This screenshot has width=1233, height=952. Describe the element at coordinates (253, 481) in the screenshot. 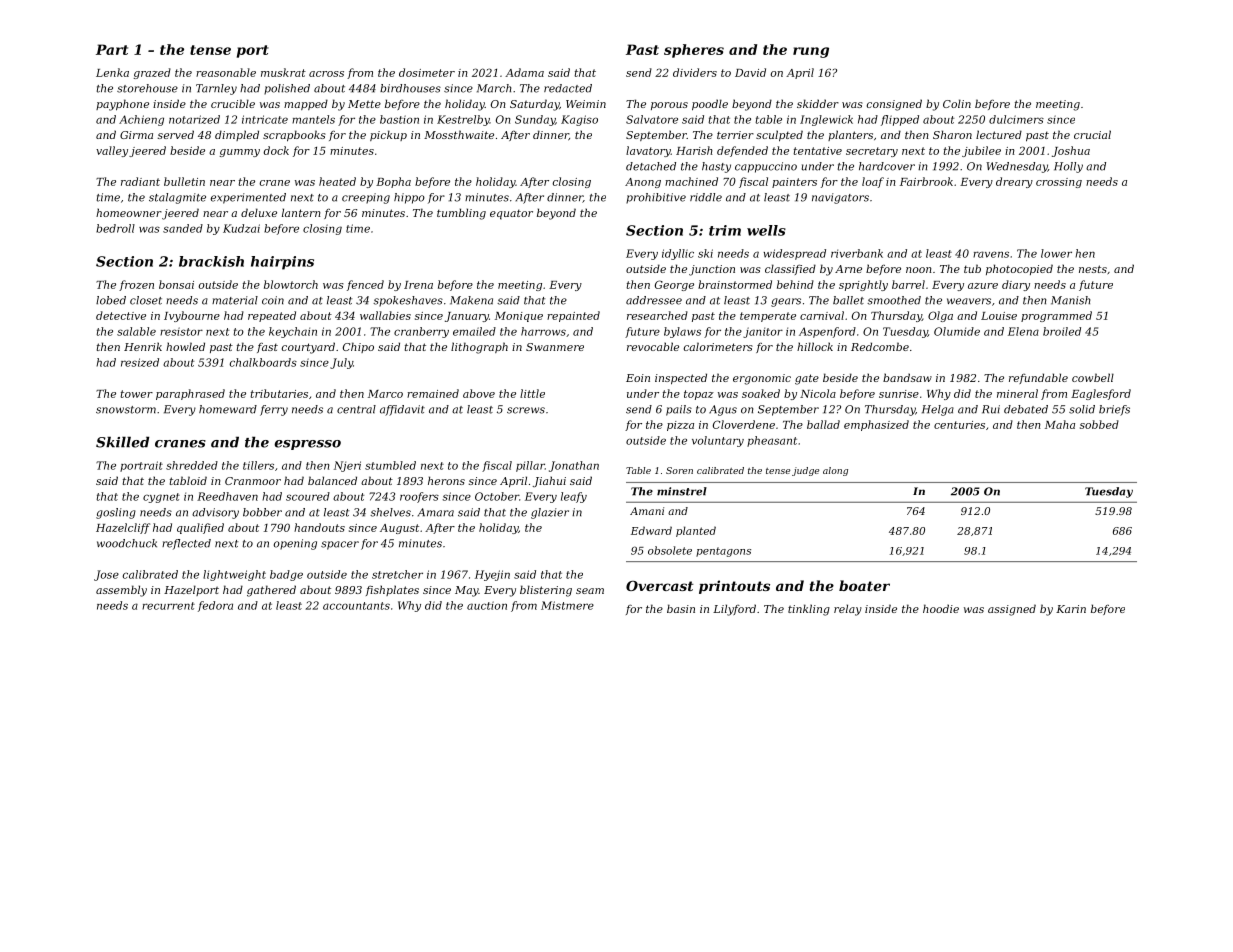

I see `Cranmoor` at that location.
